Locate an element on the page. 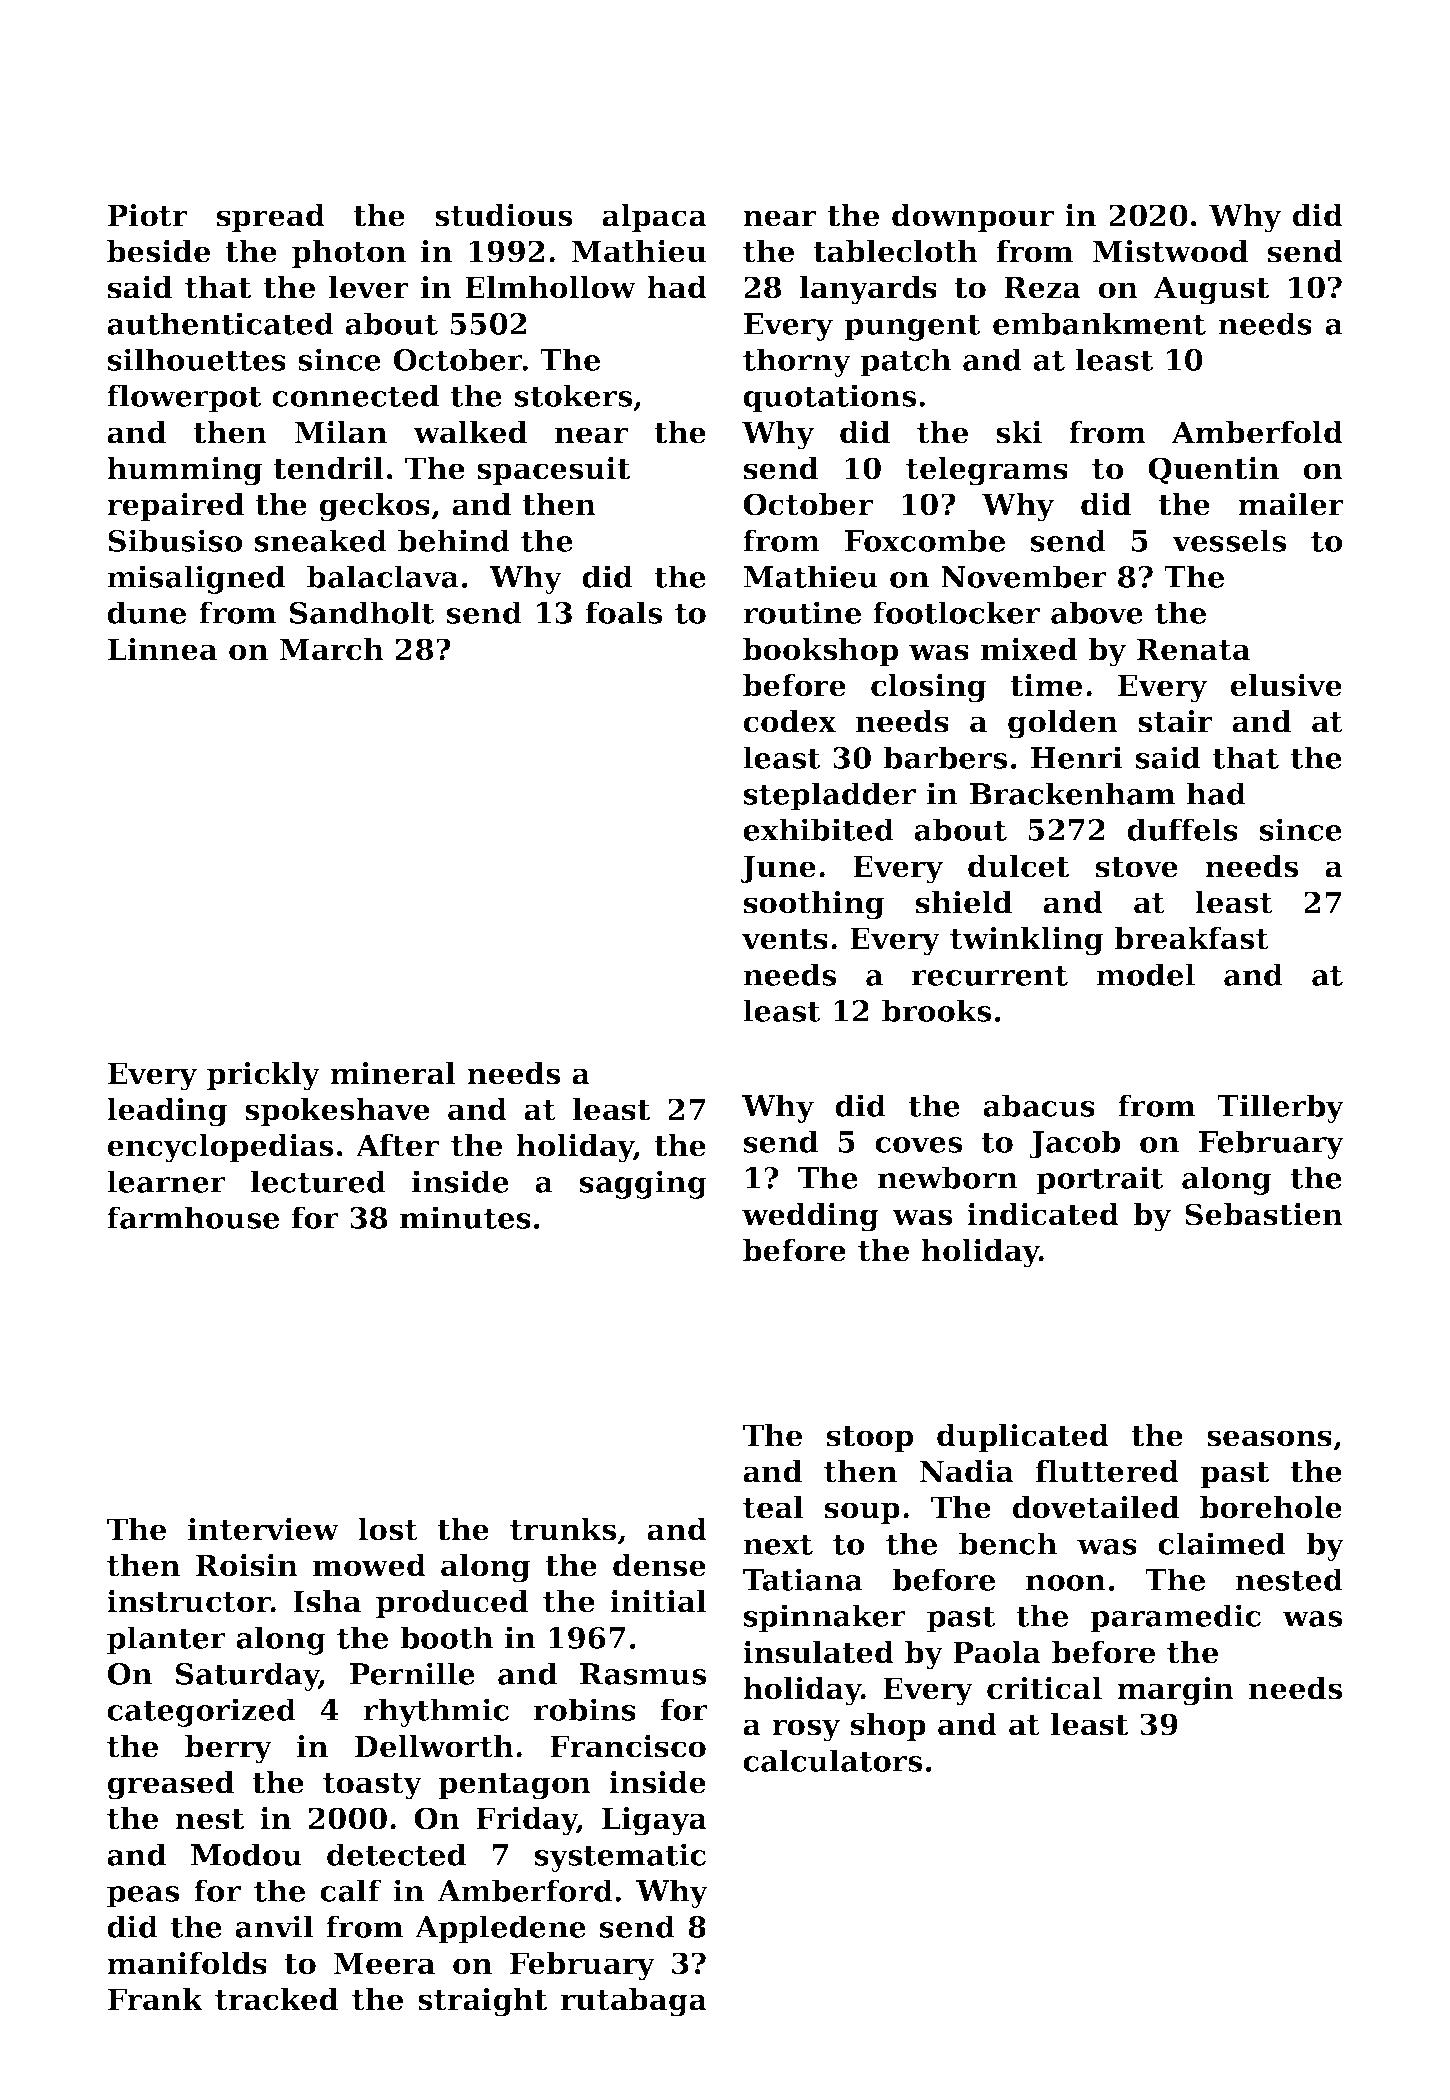  dune is located at coordinates (146, 612).
